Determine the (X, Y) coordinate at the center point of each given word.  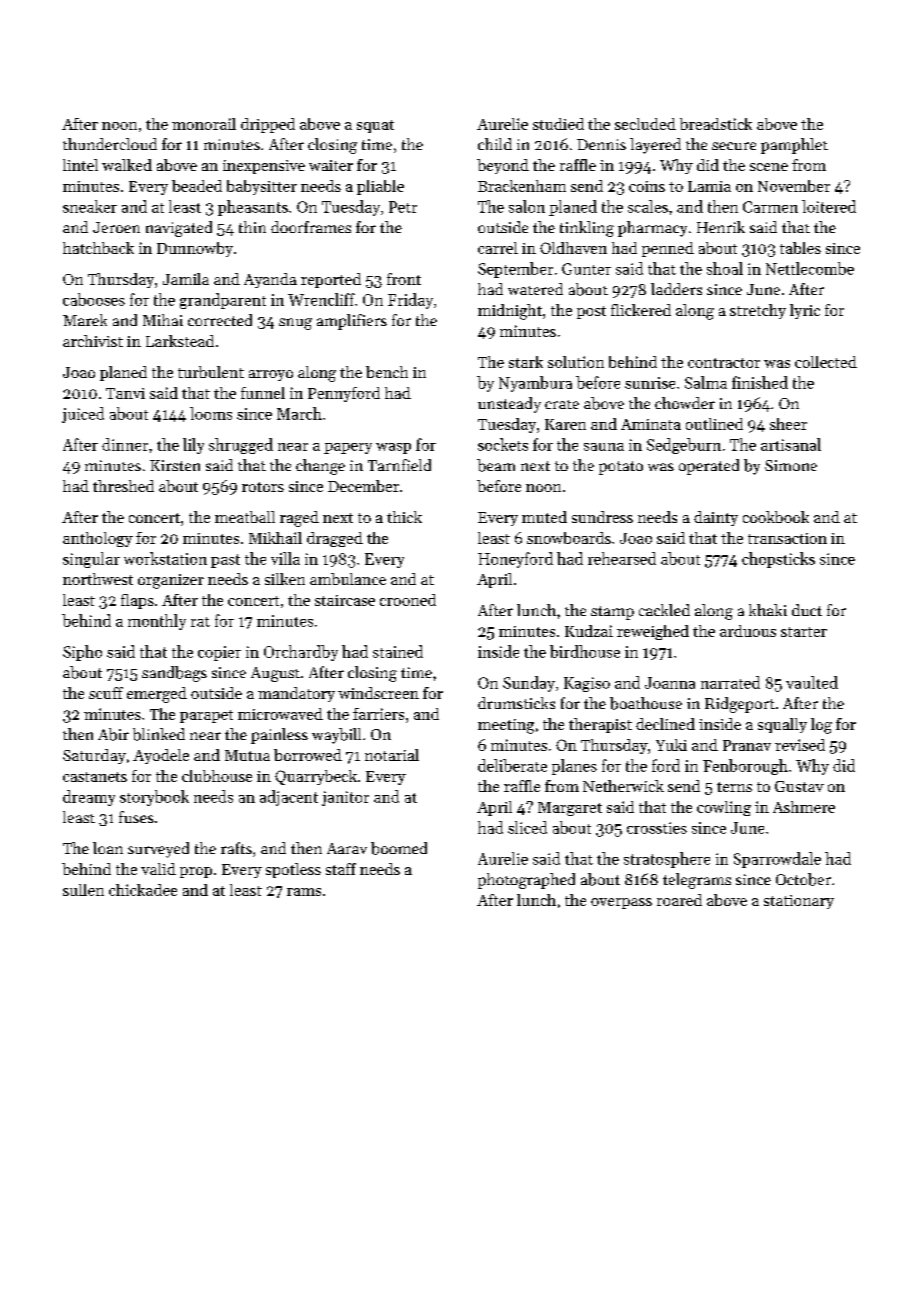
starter (804, 632)
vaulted (812, 682)
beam (496, 465)
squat (375, 126)
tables (800, 248)
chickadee (143, 890)
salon (527, 206)
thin (252, 227)
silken (285, 579)
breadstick (716, 124)
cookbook (776, 517)
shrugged (241, 446)
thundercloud (110, 144)
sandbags (174, 674)
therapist (600, 725)
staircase (345, 600)
